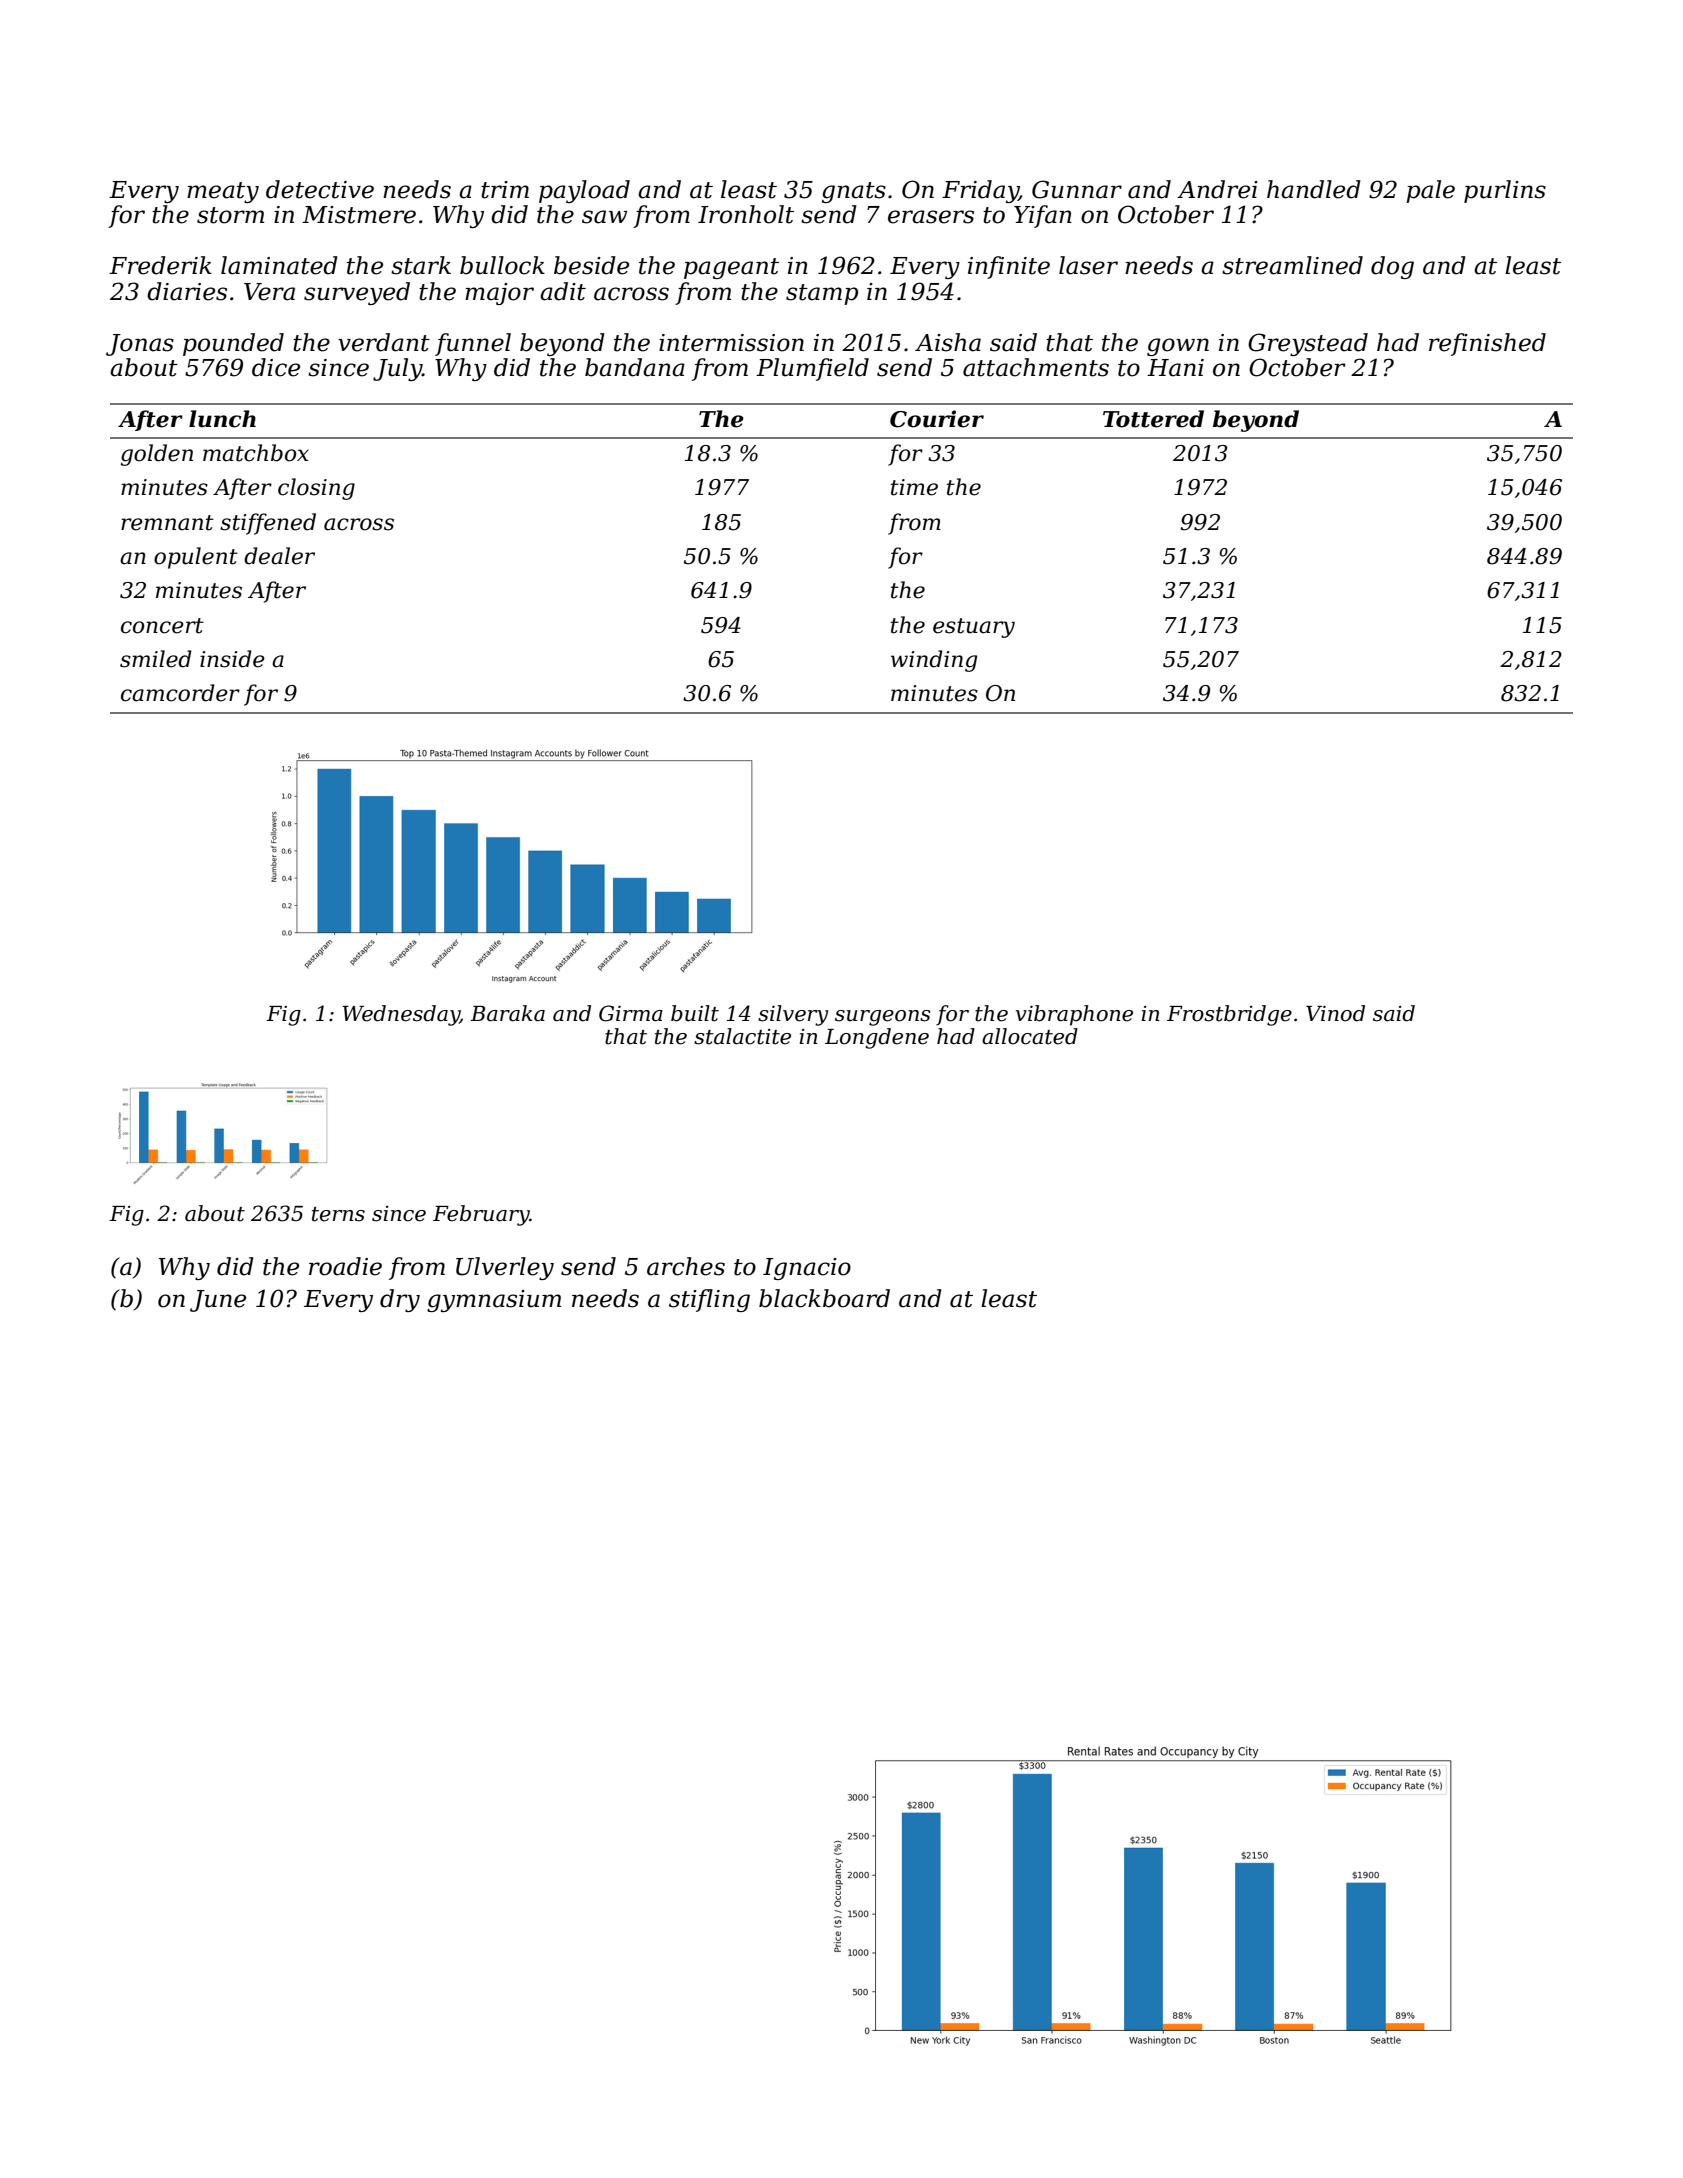 Image resolution: width=1683 pixels, height=2178 pixels. Describe the element at coordinates (345, 1266) in the screenshot. I see `roadie` at that location.
